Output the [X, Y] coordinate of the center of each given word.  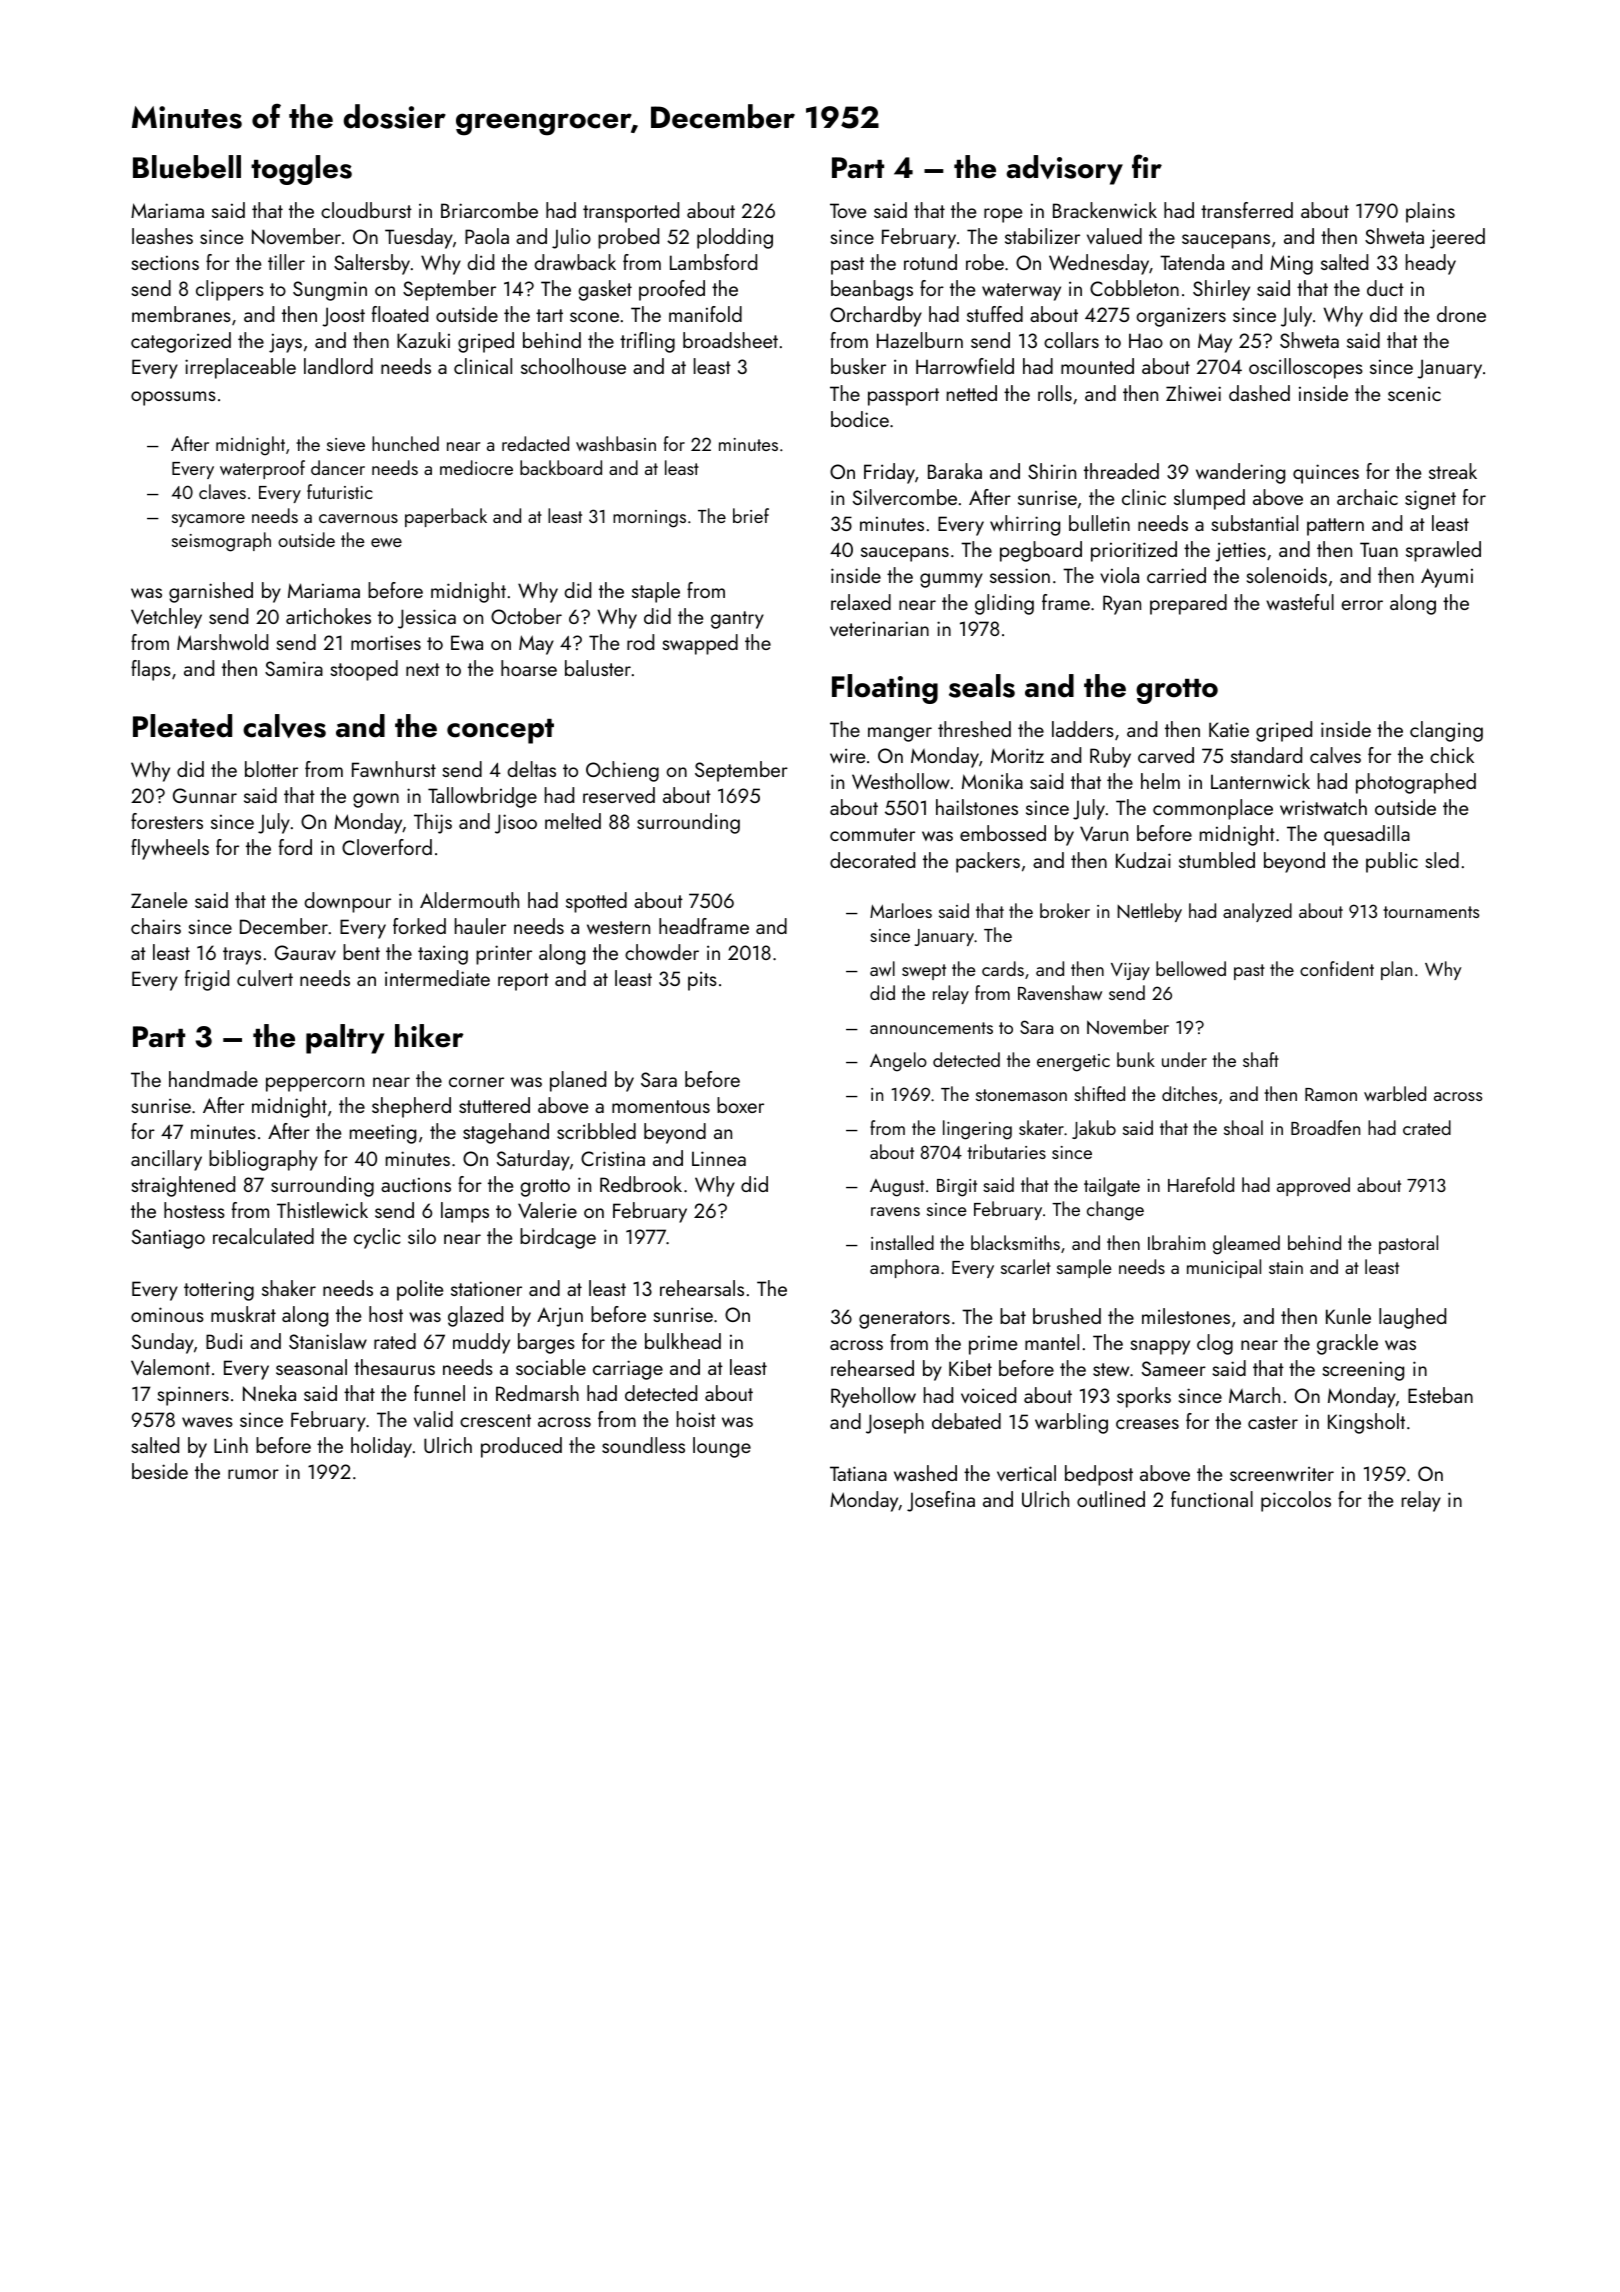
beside [160, 1471]
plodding [735, 238]
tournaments [1431, 912]
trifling [647, 342]
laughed [1412, 1318]
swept [924, 972]
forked [419, 926]
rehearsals [702, 1288]
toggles [301, 170]
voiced [988, 1395]
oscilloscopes [1306, 368]
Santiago [168, 1239]
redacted [535, 443]
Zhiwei [1193, 393]
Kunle [1348, 1316]
